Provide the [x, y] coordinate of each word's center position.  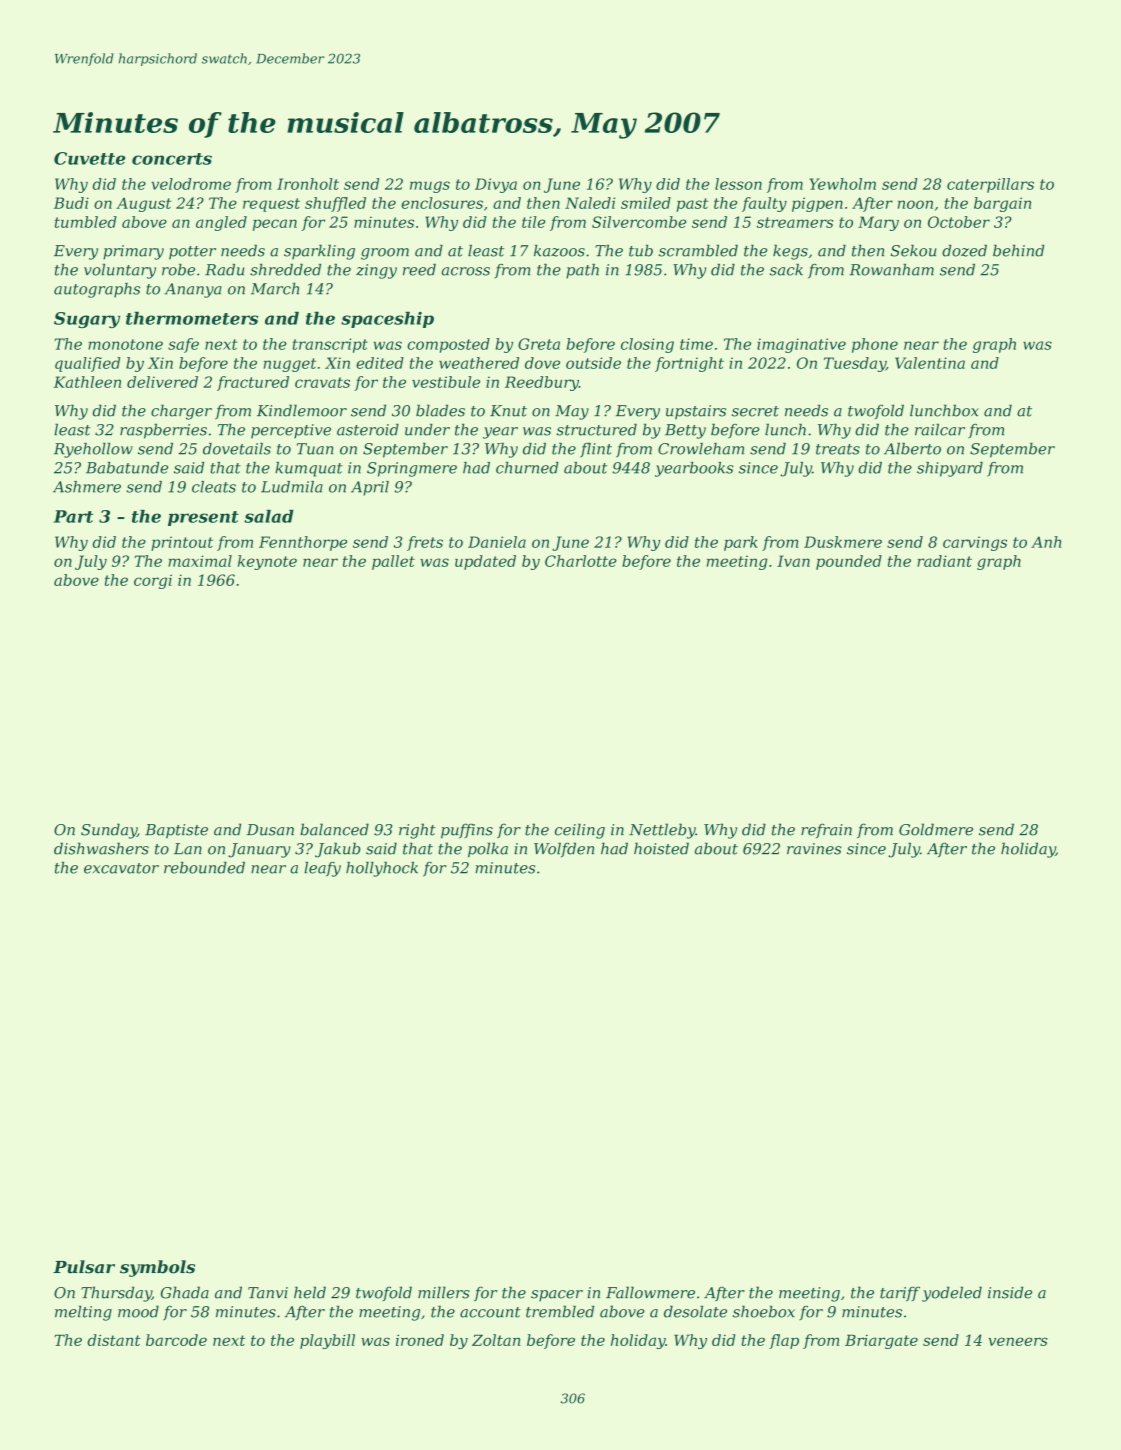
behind [1018, 250]
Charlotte [581, 561]
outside [593, 363]
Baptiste [176, 831]
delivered [162, 382]
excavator [121, 868]
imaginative [801, 345]
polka [488, 850]
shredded [285, 270]
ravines [814, 849]
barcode [176, 1340]
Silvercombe [639, 222]
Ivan [793, 561]
